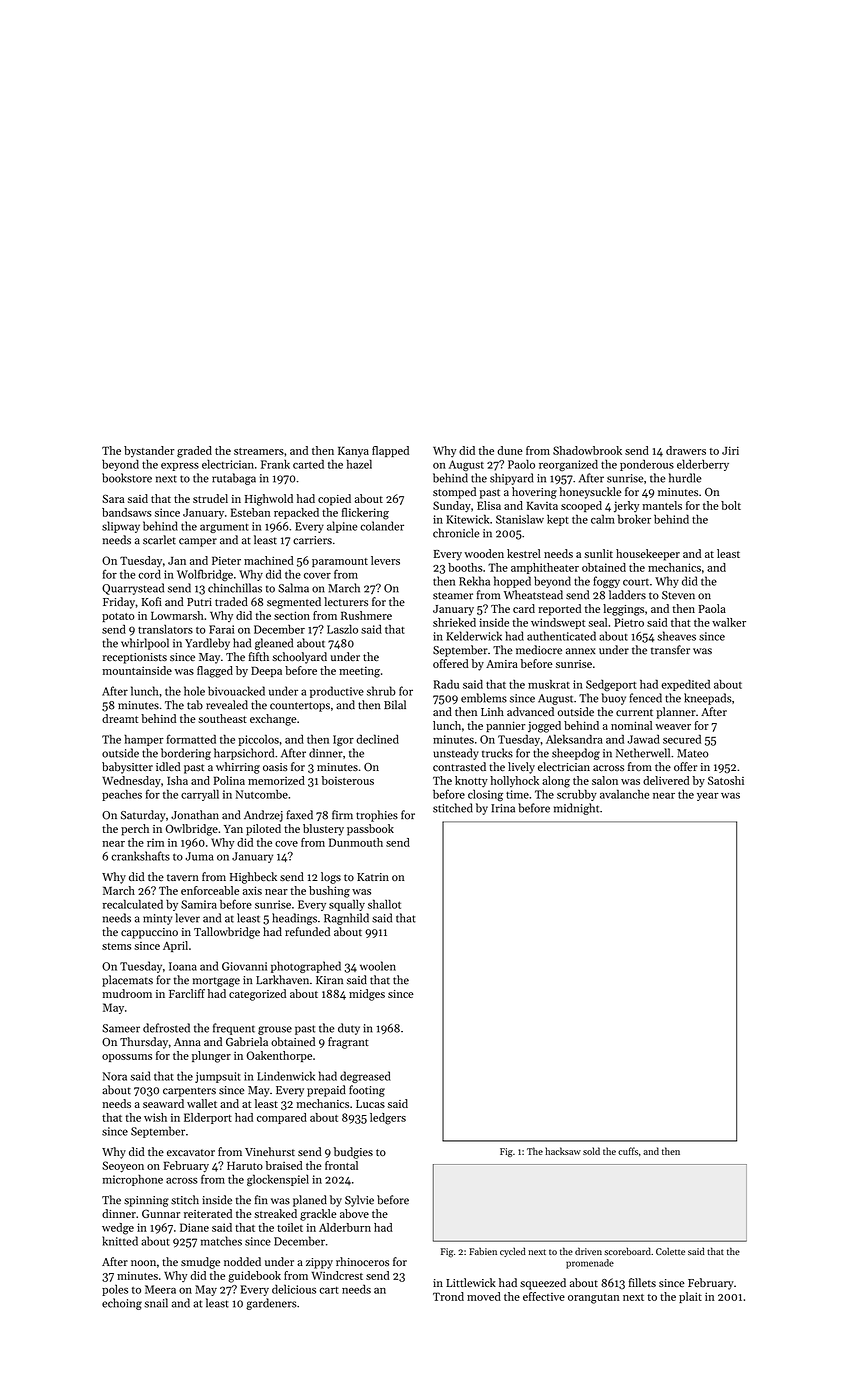  Describe the element at coordinates (606, 582) in the image. I see `foggy` at that location.
